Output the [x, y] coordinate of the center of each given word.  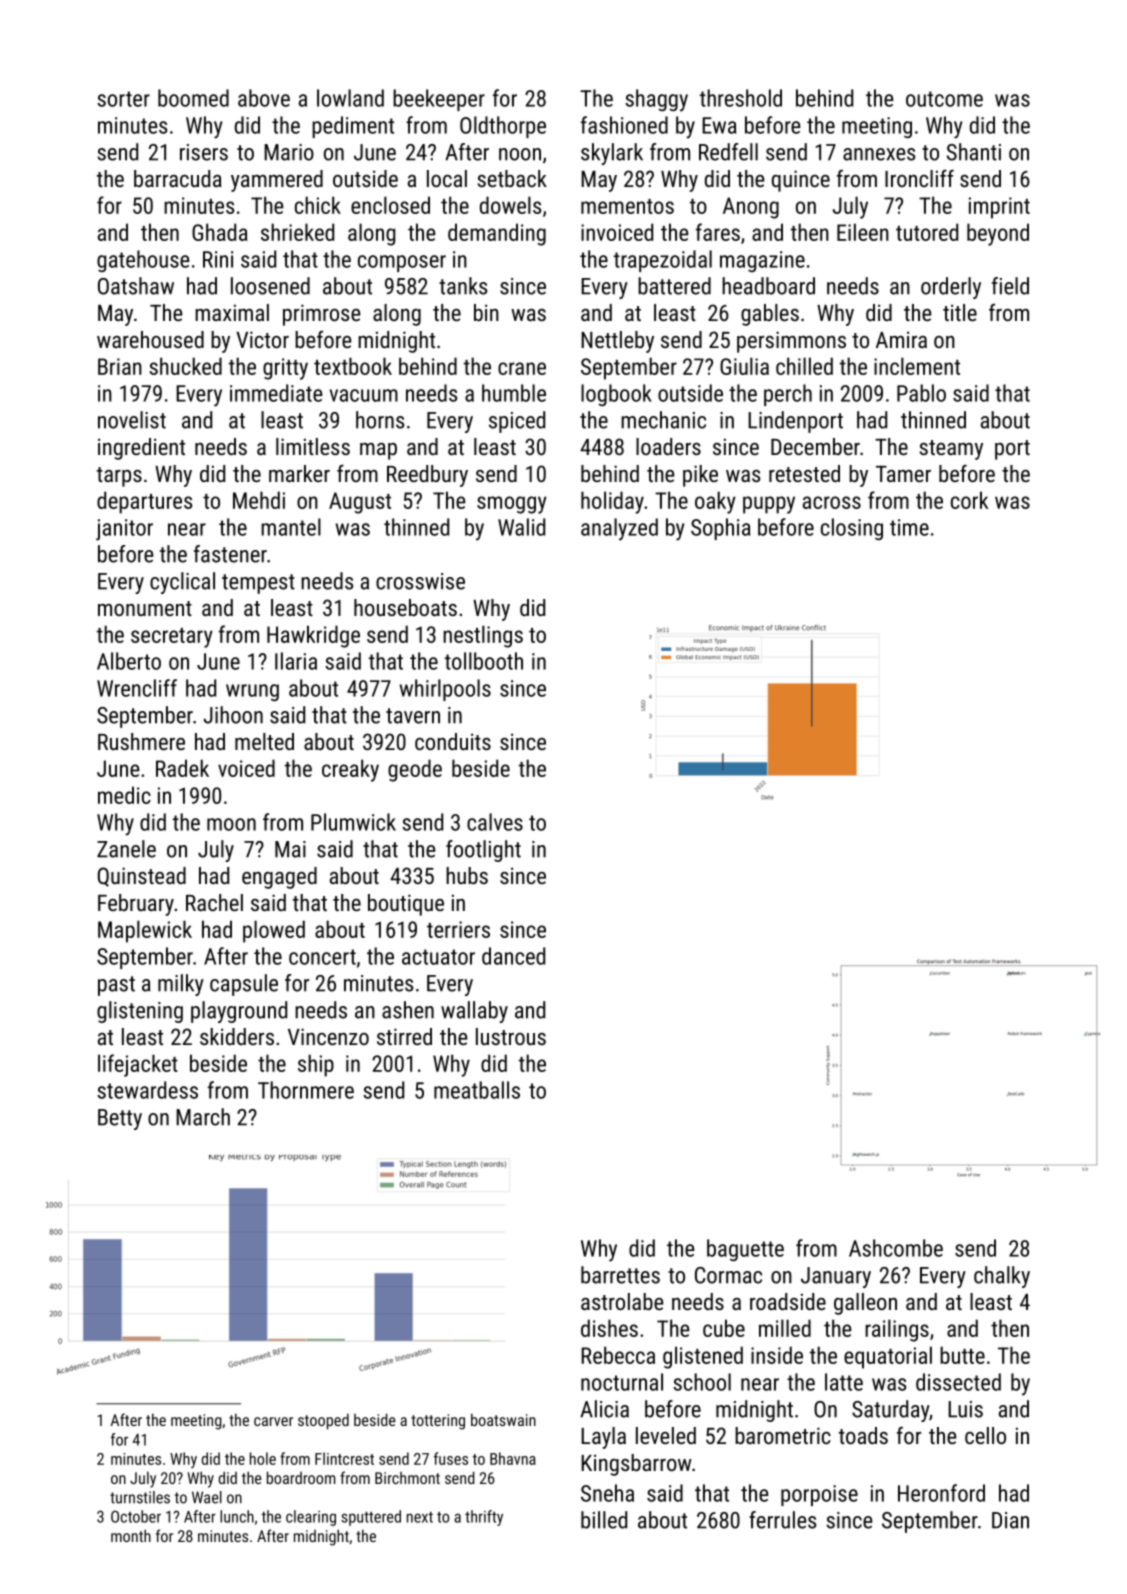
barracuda [178, 178]
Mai [290, 849]
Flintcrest [344, 1458]
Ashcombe [896, 1248]
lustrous [511, 1036]
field [1010, 286]
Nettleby [617, 342]
